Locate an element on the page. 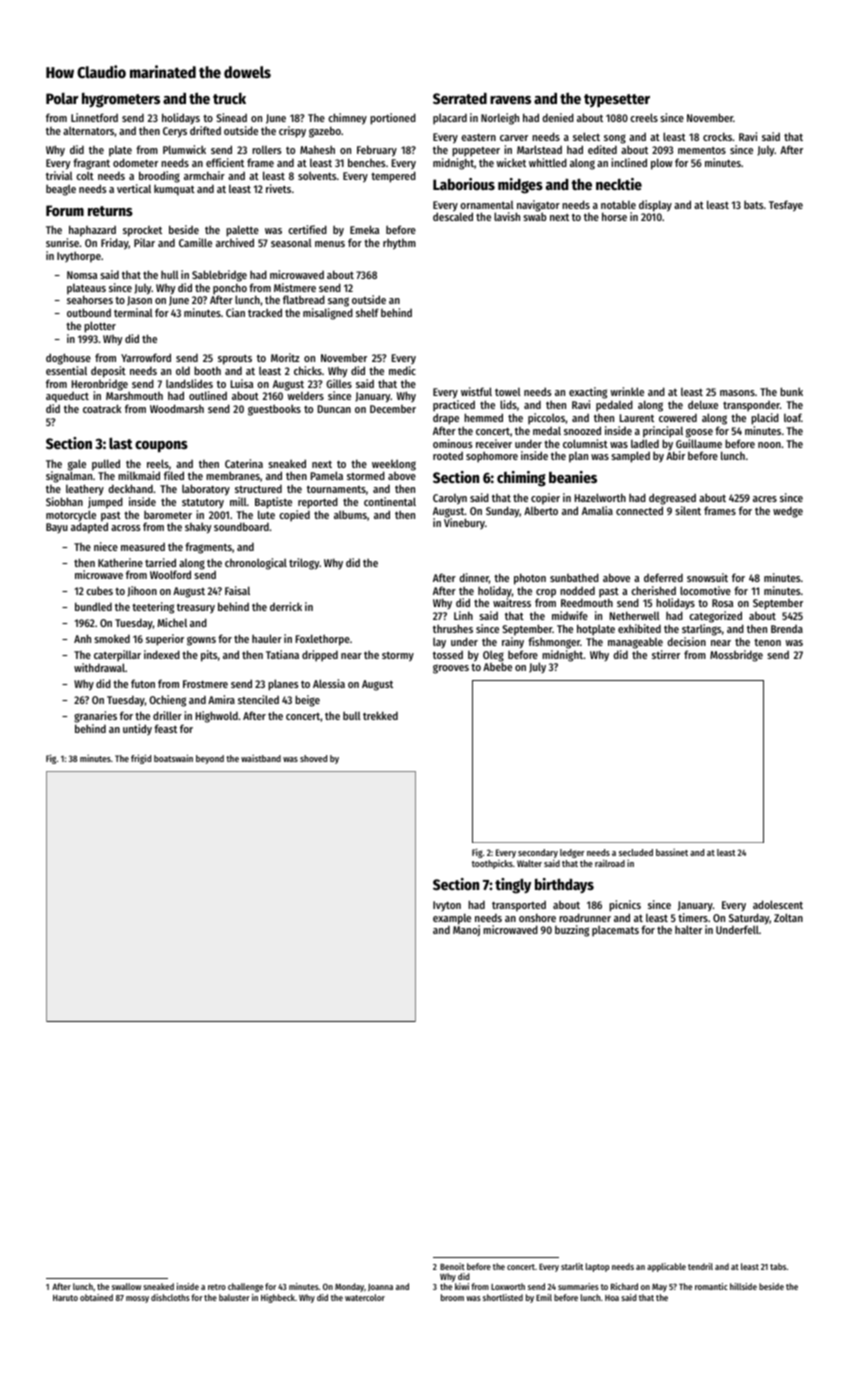 Image resolution: width=849 pixels, height=1400 pixels. stirrer is located at coordinates (666, 654).
